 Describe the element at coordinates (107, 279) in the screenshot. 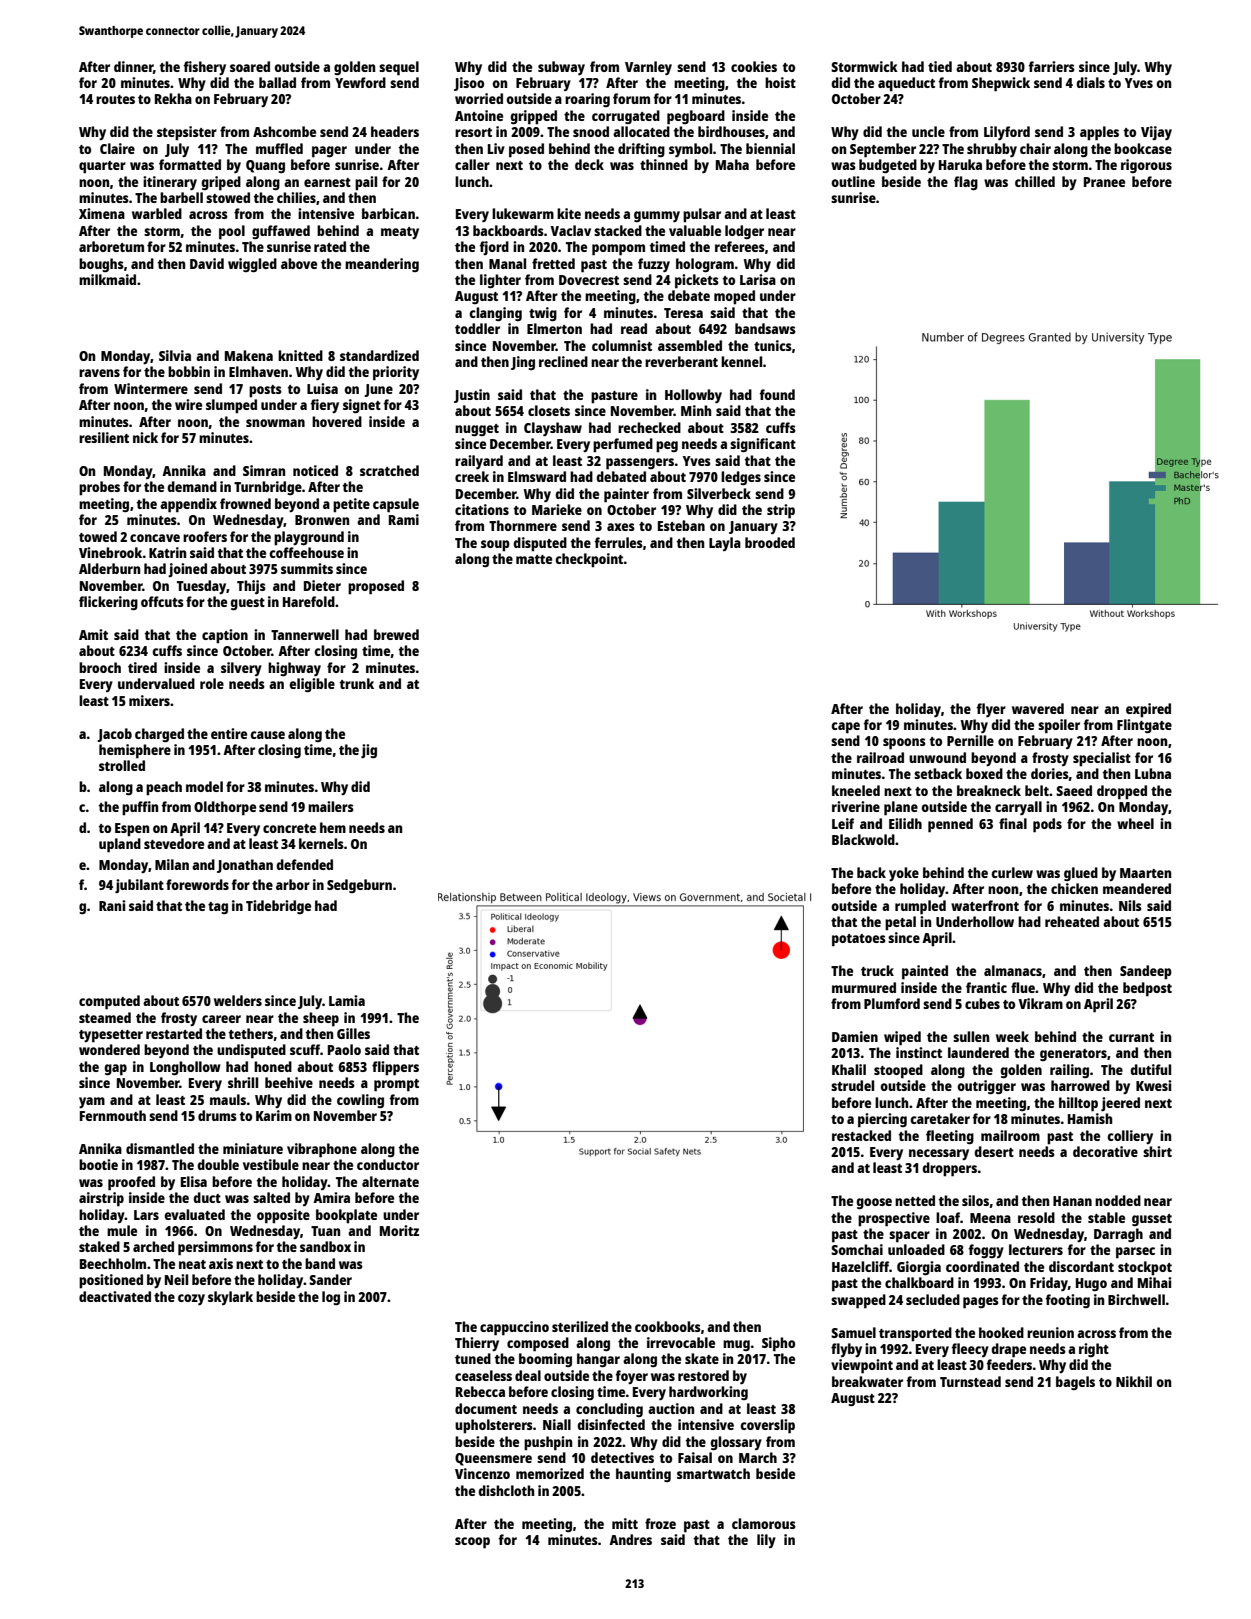

I see `milkmaid` at that location.
